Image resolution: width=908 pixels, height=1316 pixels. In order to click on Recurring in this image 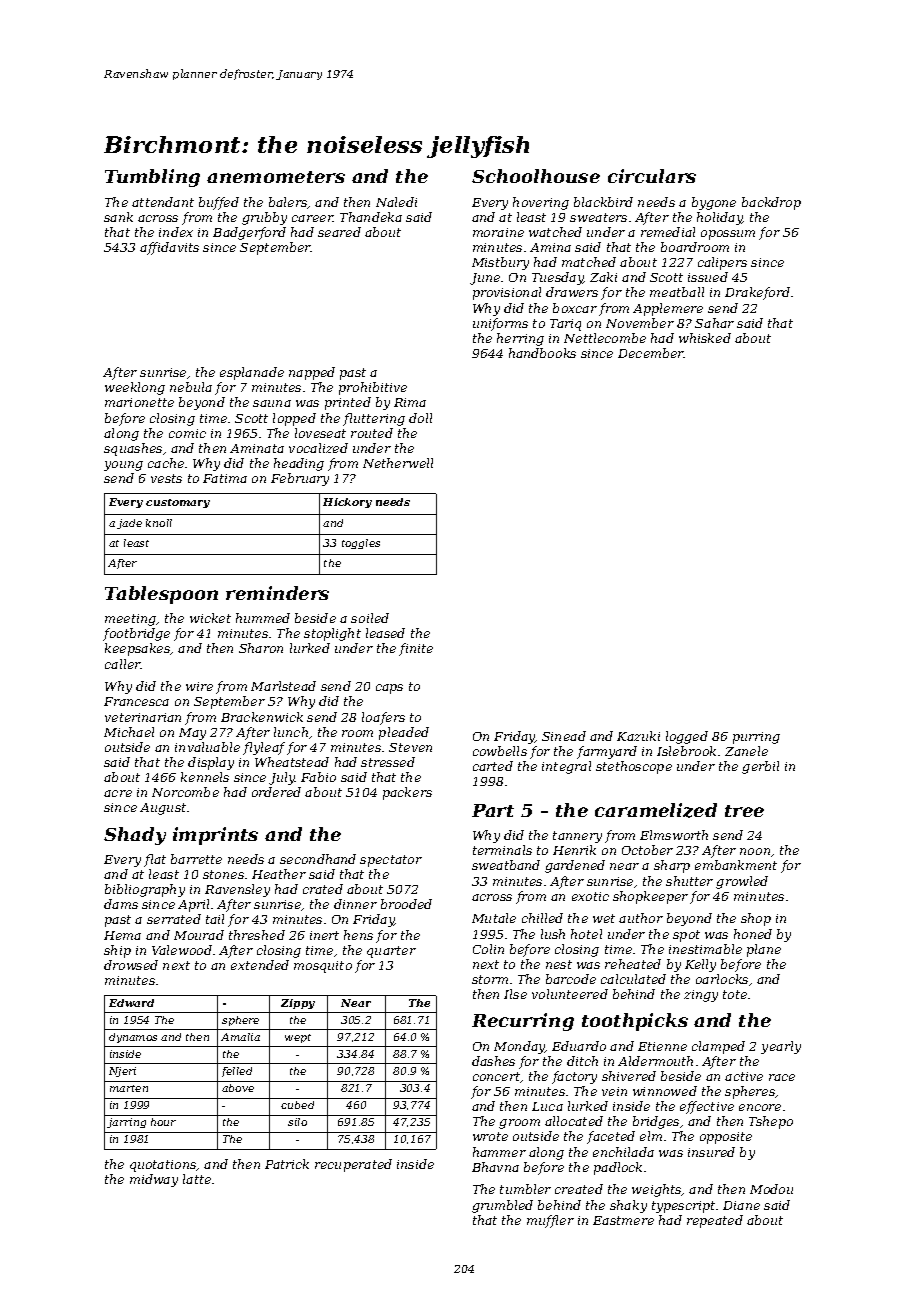, I will do `click(523, 1022)`.
